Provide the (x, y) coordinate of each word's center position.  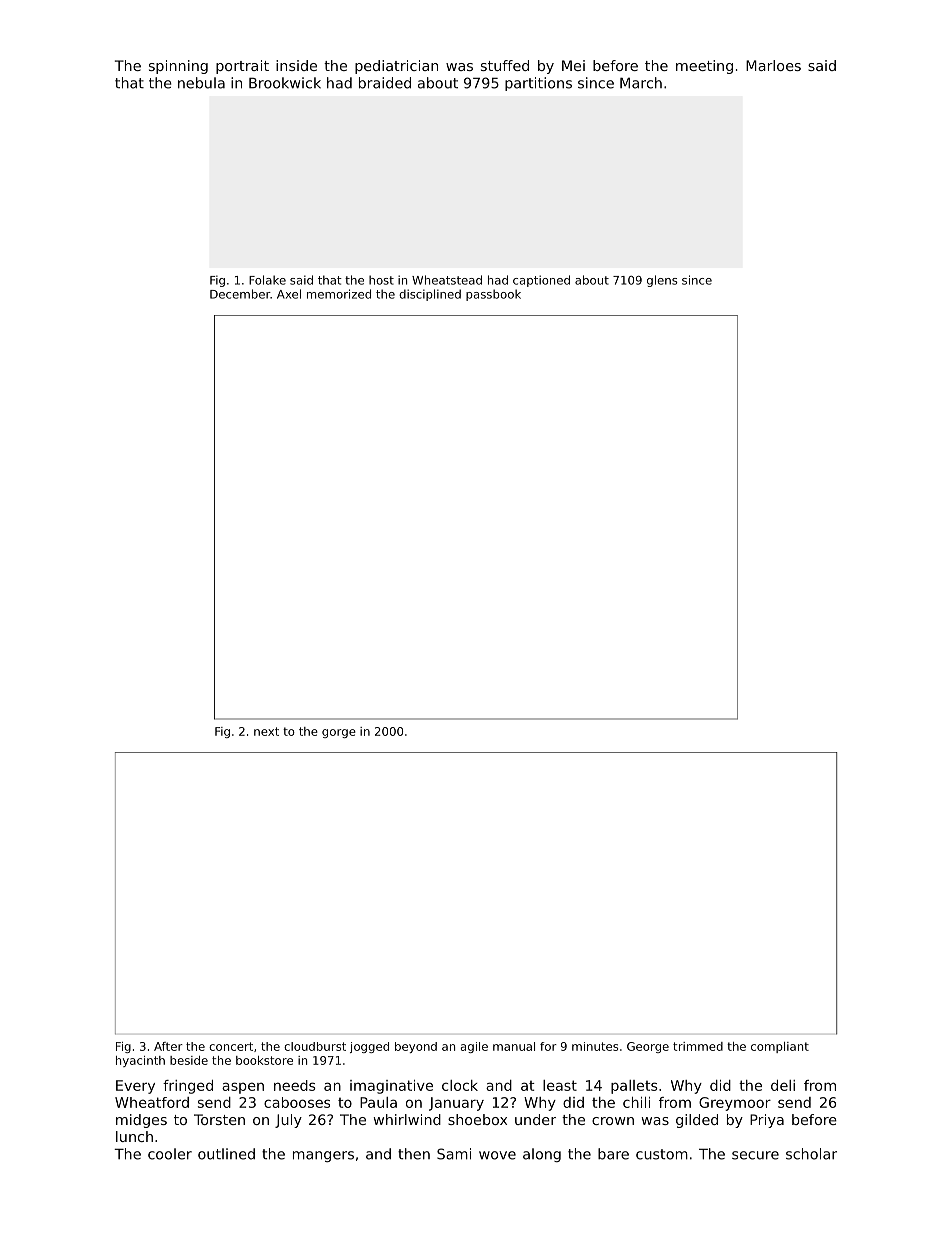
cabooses (297, 1102)
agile (474, 1047)
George (648, 1047)
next (266, 731)
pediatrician (396, 67)
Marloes (773, 65)
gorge (339, 733)
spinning (178, 67)
